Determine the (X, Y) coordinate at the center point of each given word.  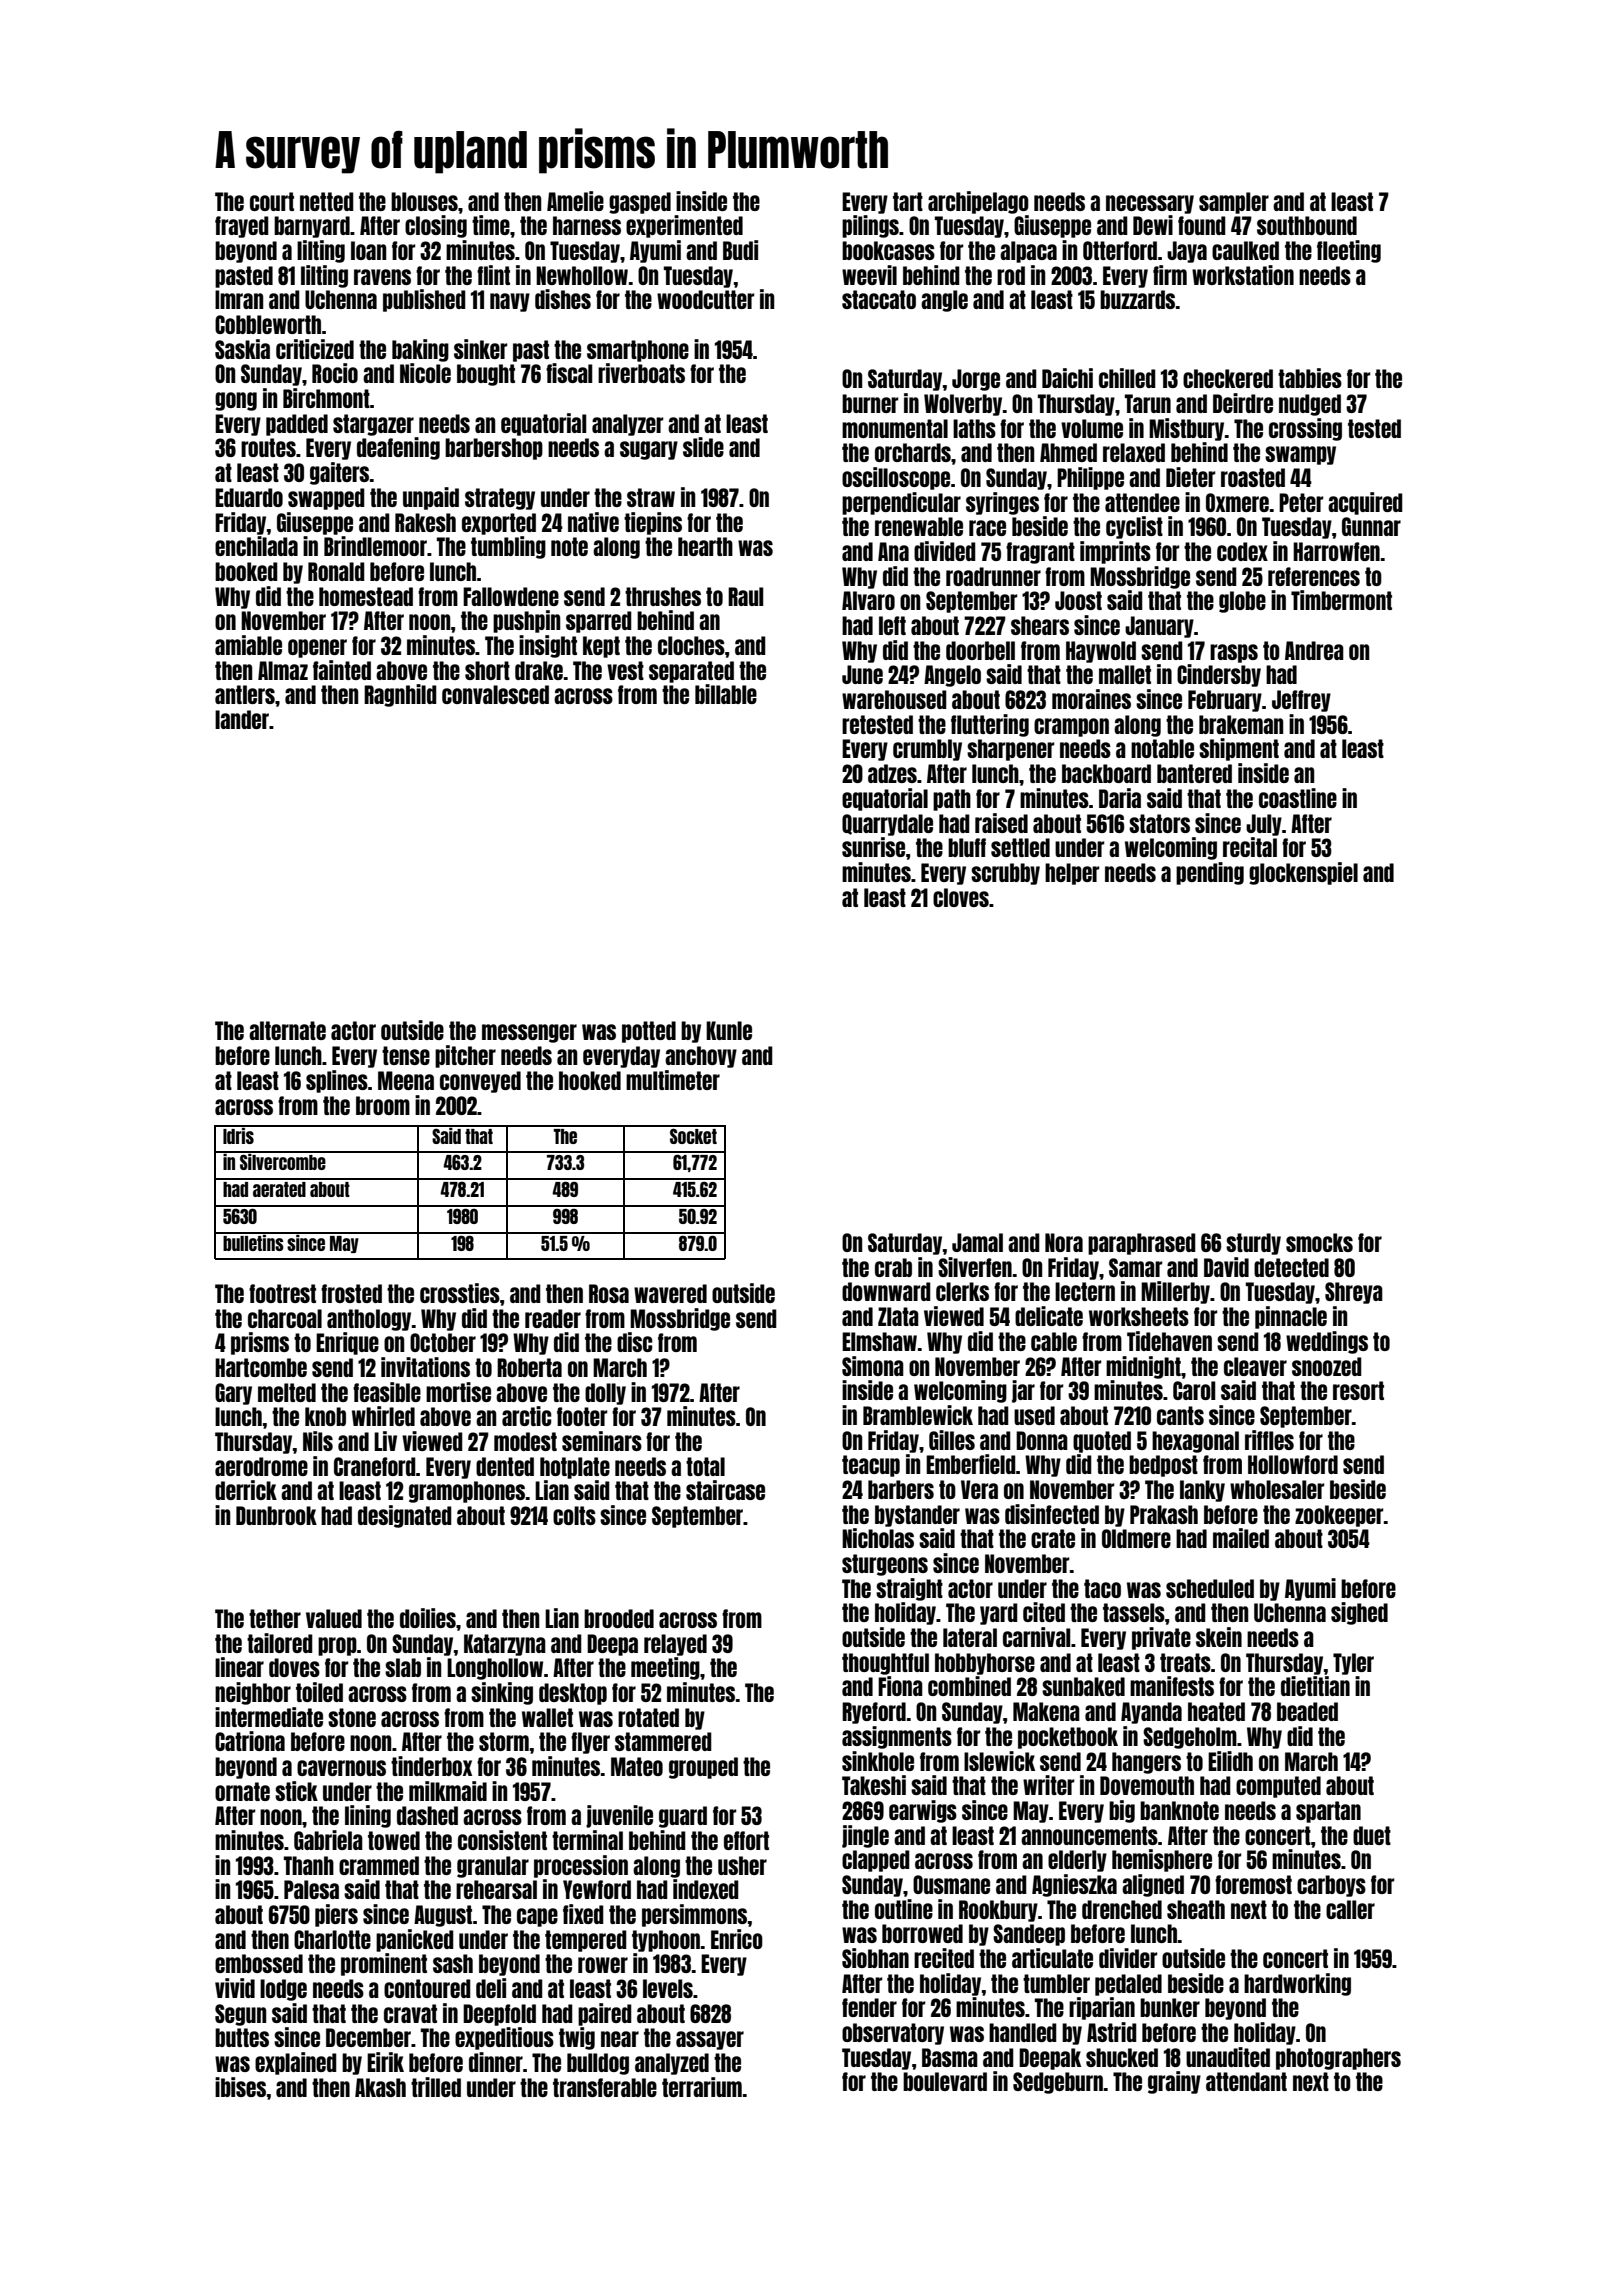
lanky (1202, 1491)
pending (1210, 873)
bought (486, 375)
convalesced (495, 694)
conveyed (480, 1082)
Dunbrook (276, 1515)
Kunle (729, 1030)
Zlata (898, 1316)
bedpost (1163, 1466)
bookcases (888, 250)
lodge (283, 1990)
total (705, 1466)
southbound (1307, 225)
